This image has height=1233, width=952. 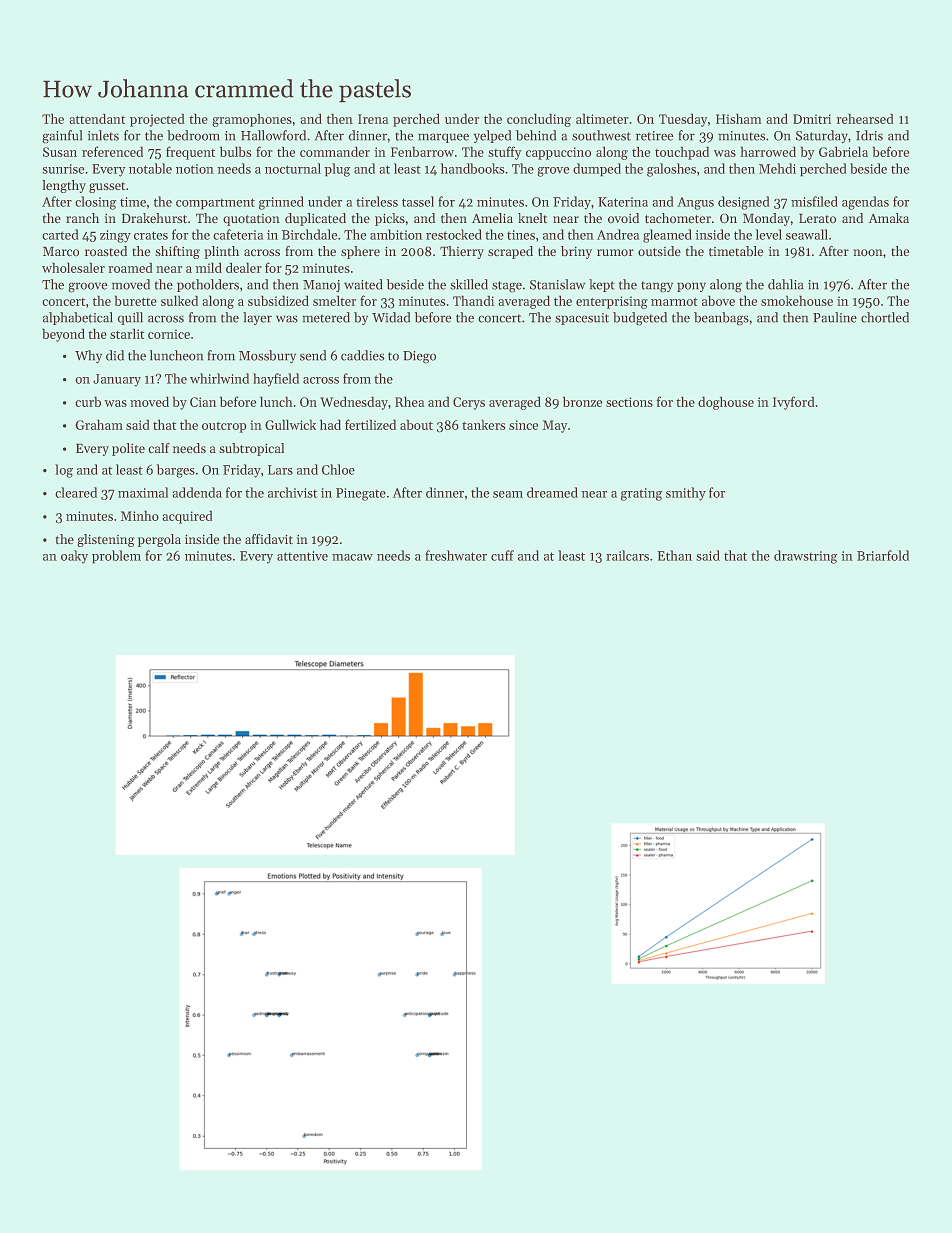 I want to click on Susan, so click(x=60, y=152).
